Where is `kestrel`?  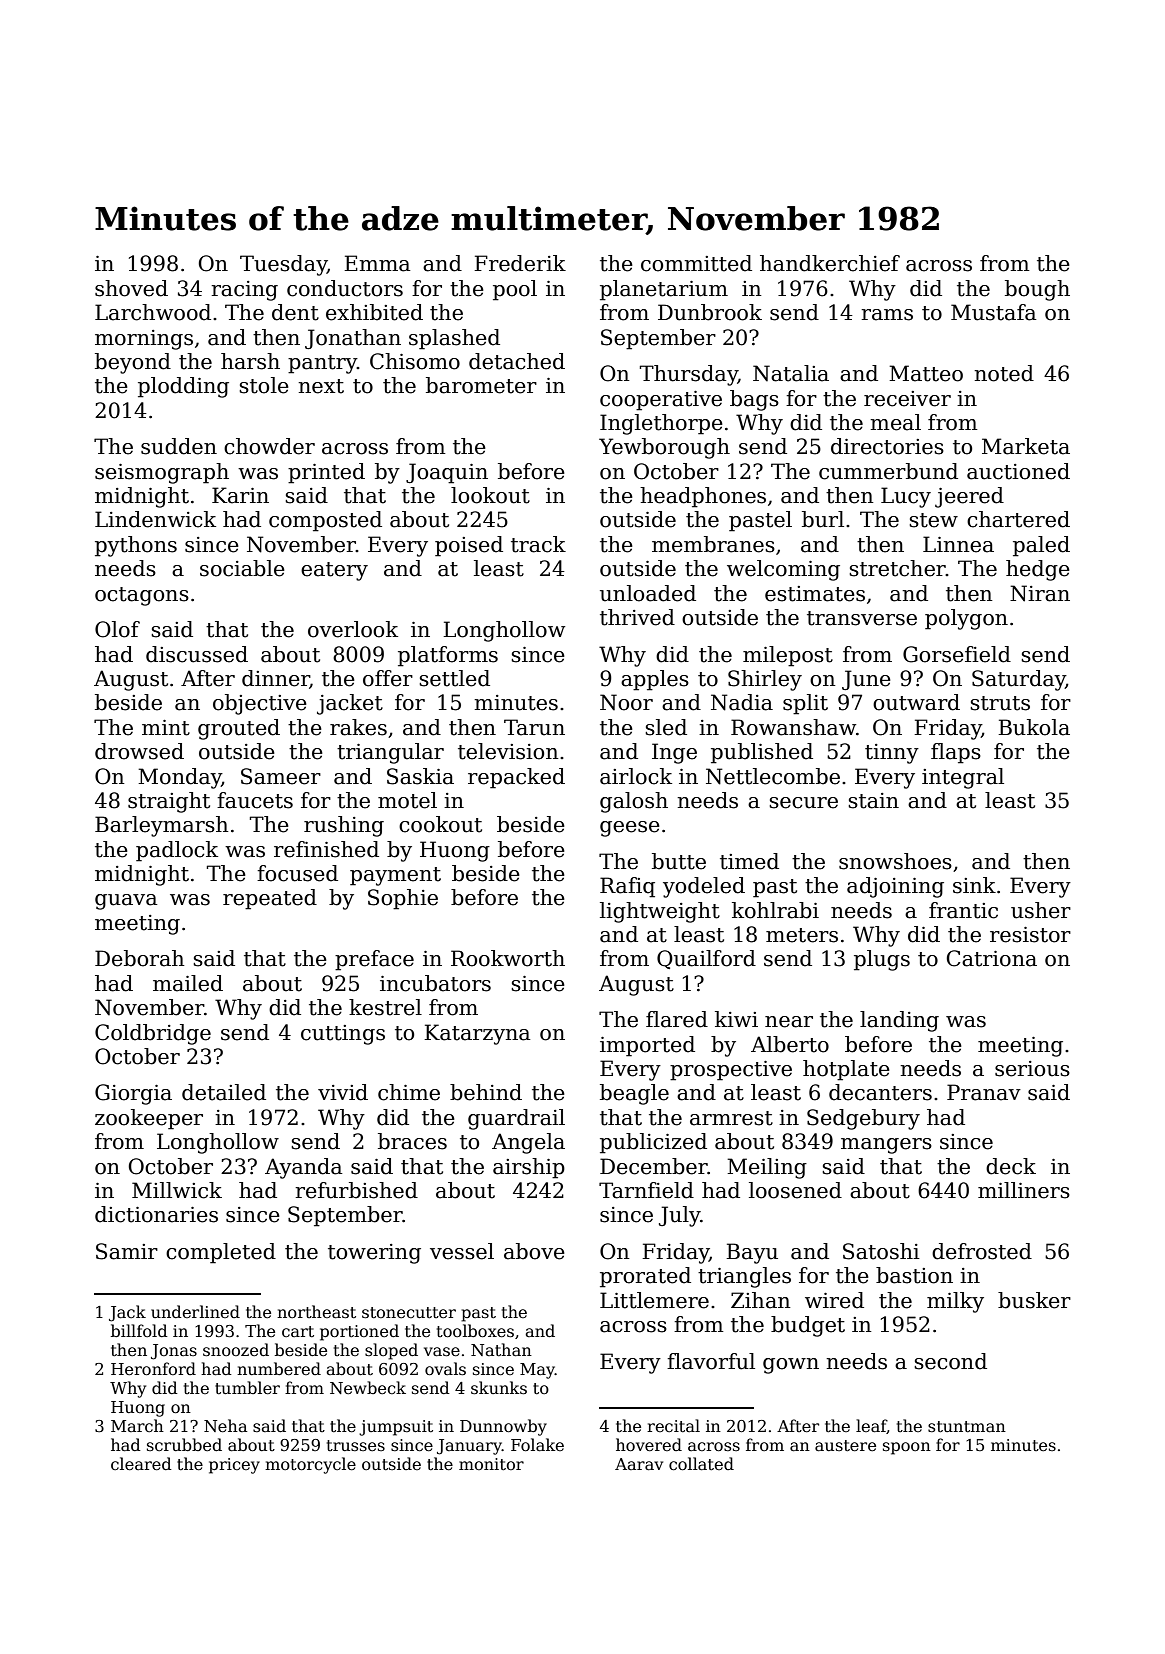
kestrel is located at coordinates (385, 1007).
